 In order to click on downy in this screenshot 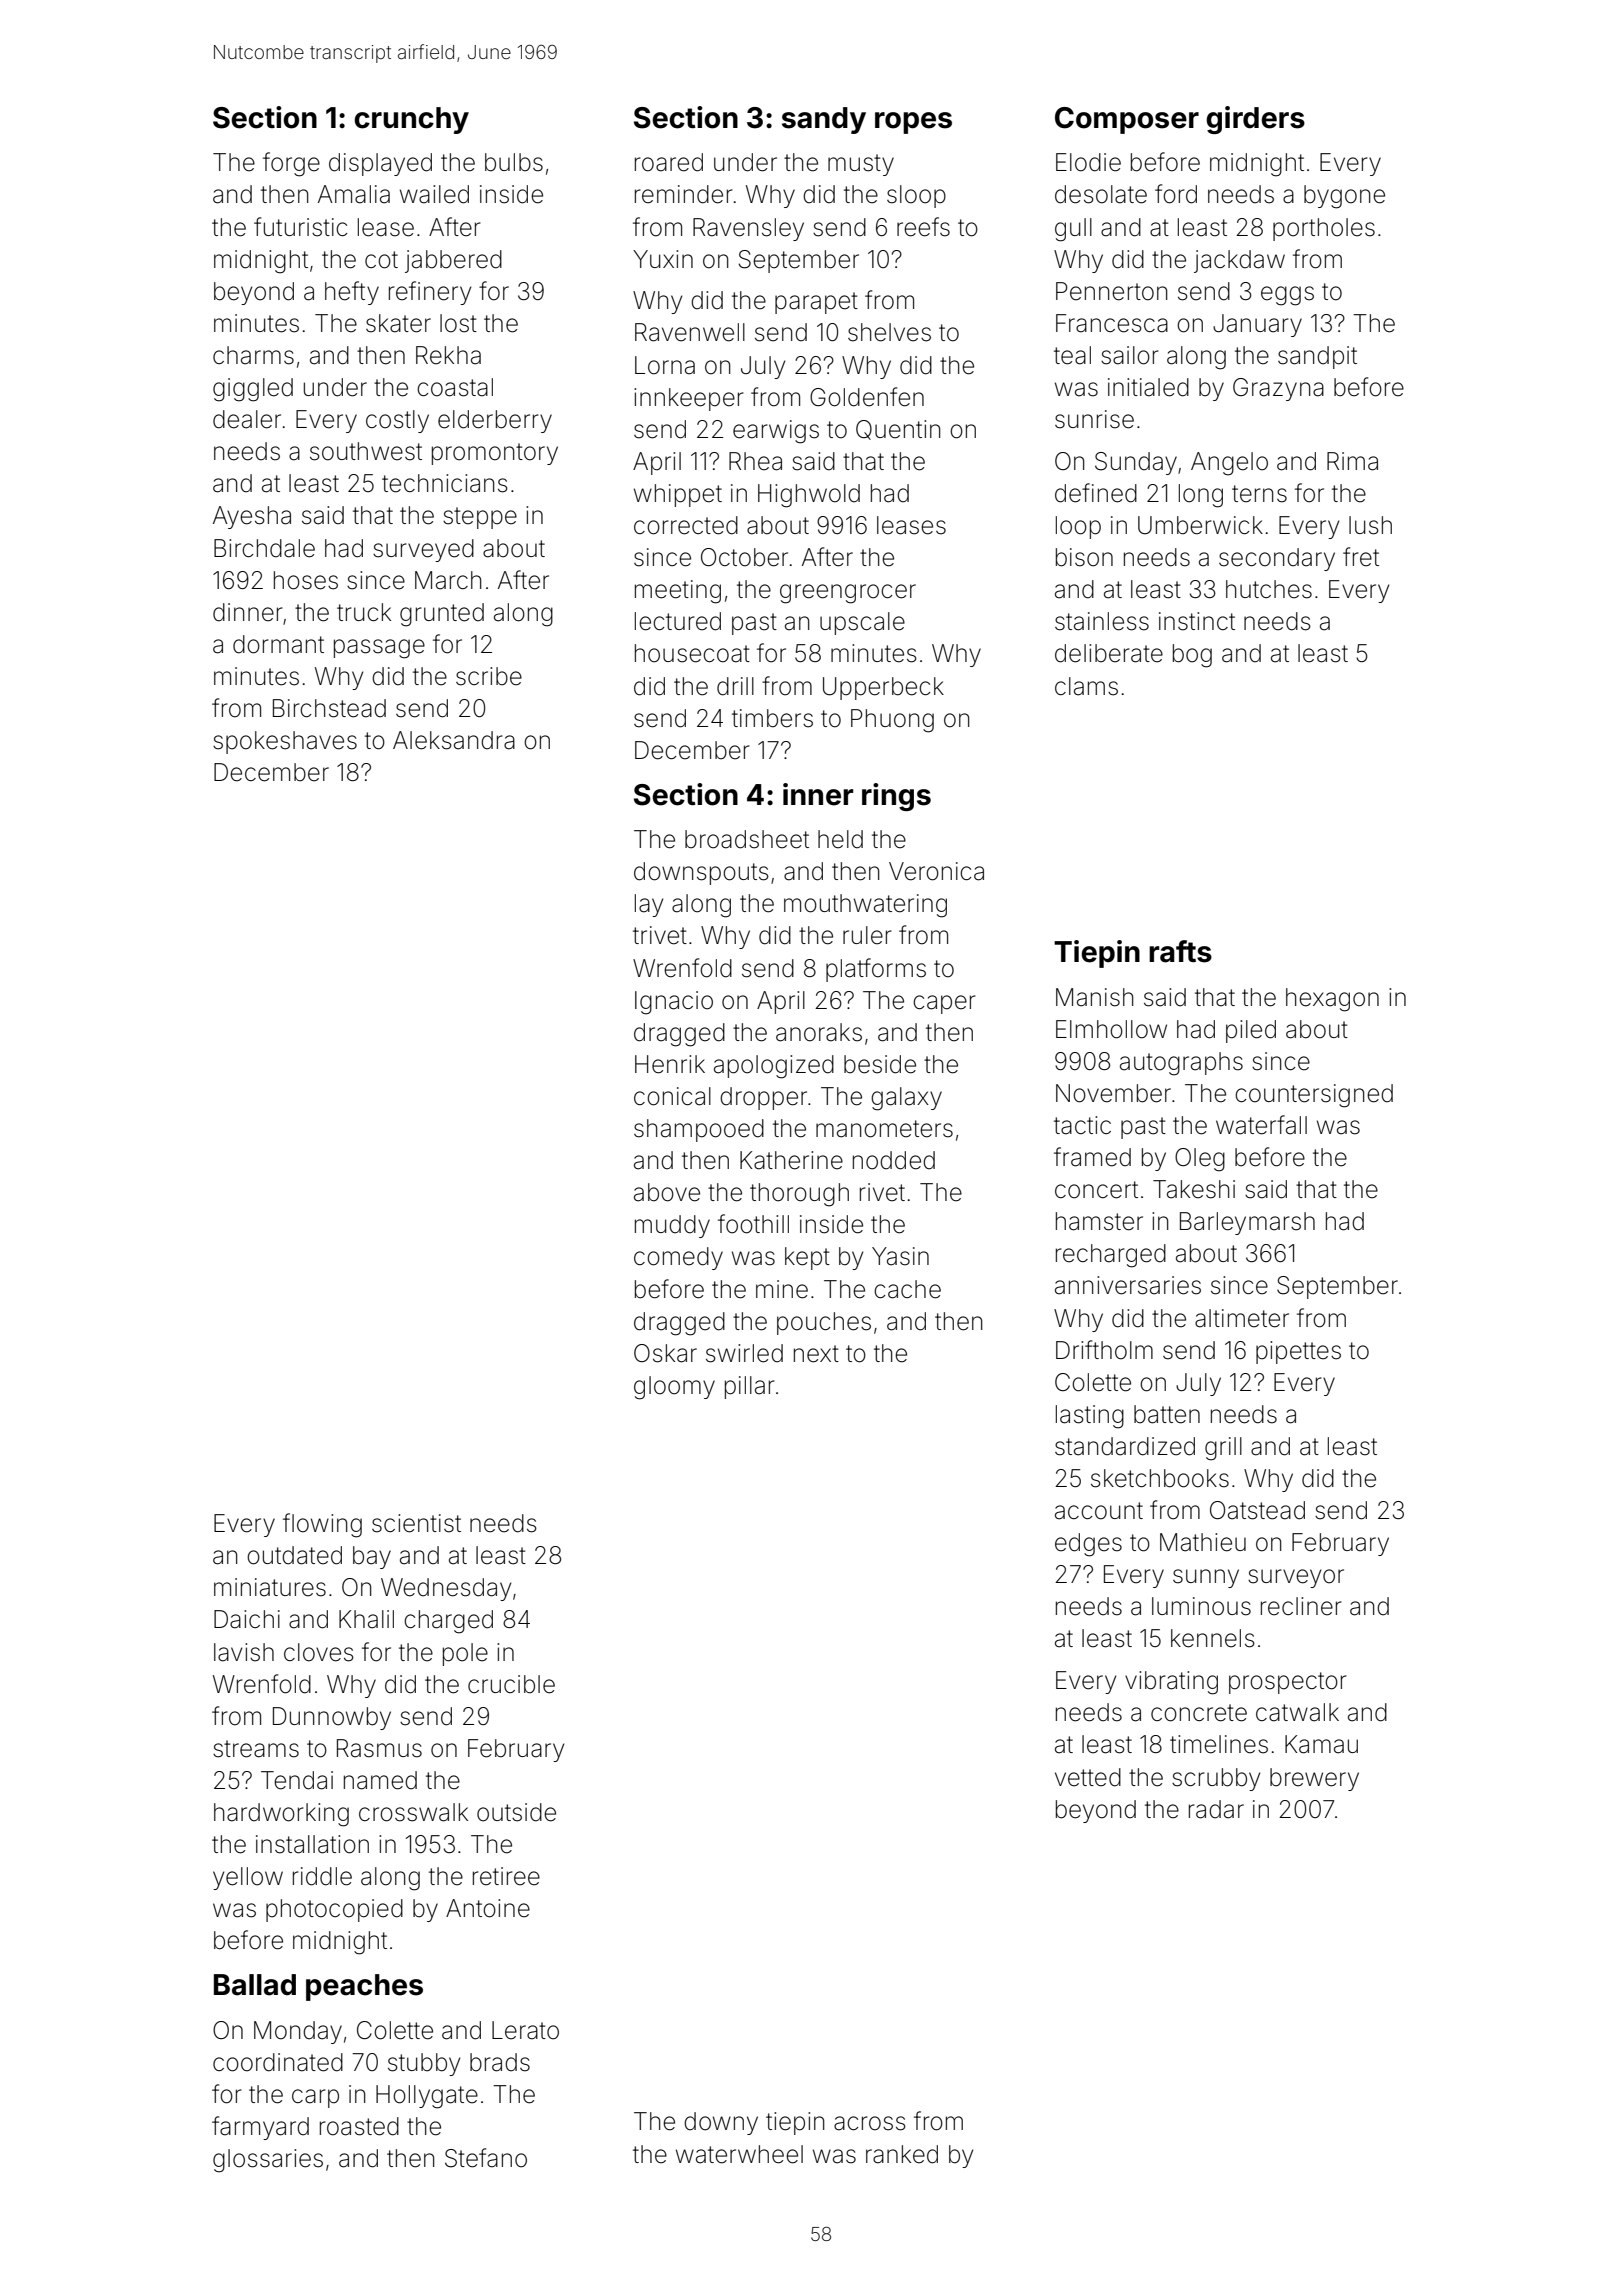, I will do `click(721, 2123)`.
